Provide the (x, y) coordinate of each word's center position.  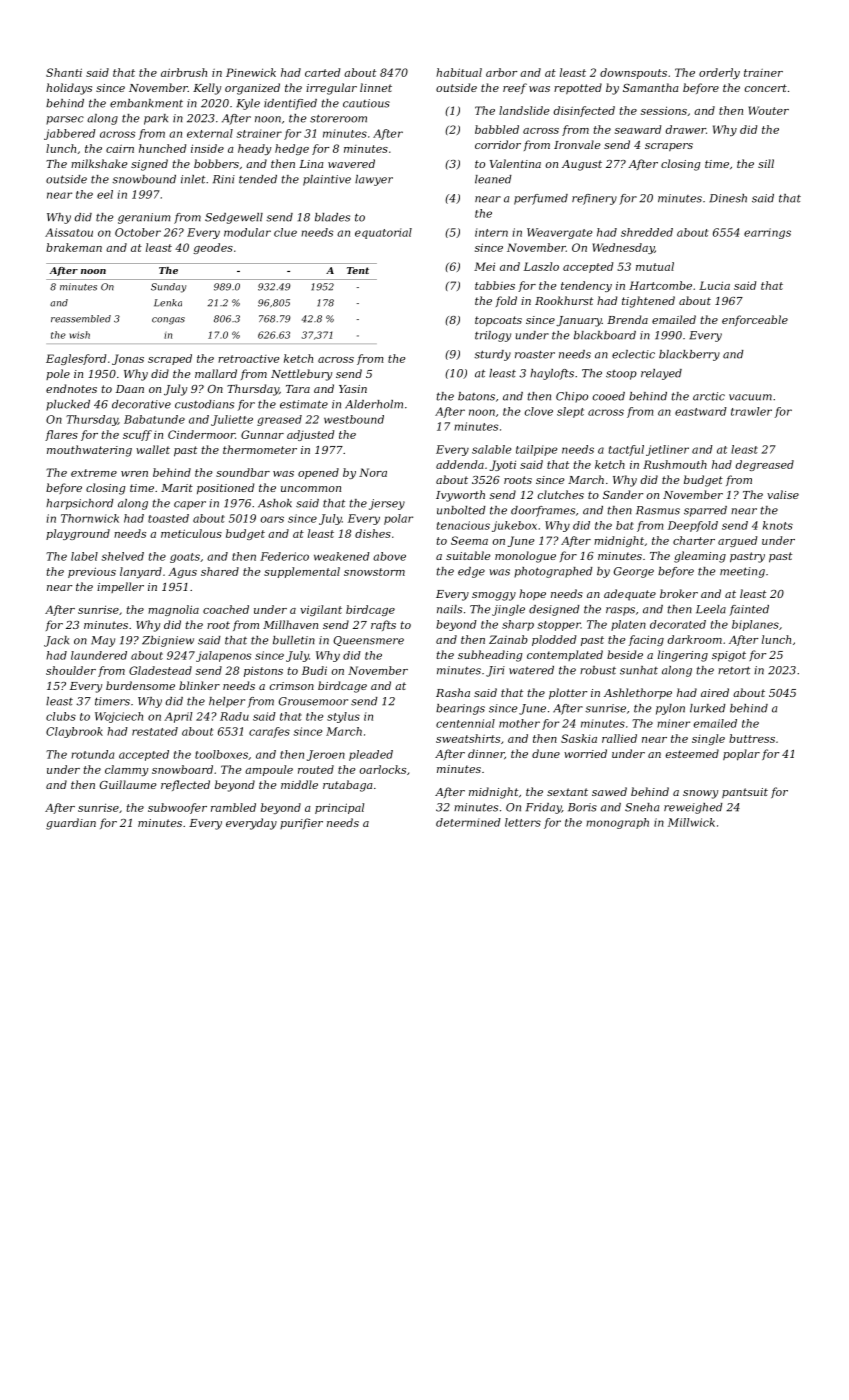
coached (226, 609)
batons (476, 396)
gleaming (700, 557)
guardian (71, 824)
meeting (742, 572)
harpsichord (80, 504)
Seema (469, 540)
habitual (459, 72)
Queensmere (368, 641)
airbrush (184, 72)
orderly (719, 73)
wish (79, 335)
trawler (751, 411)
